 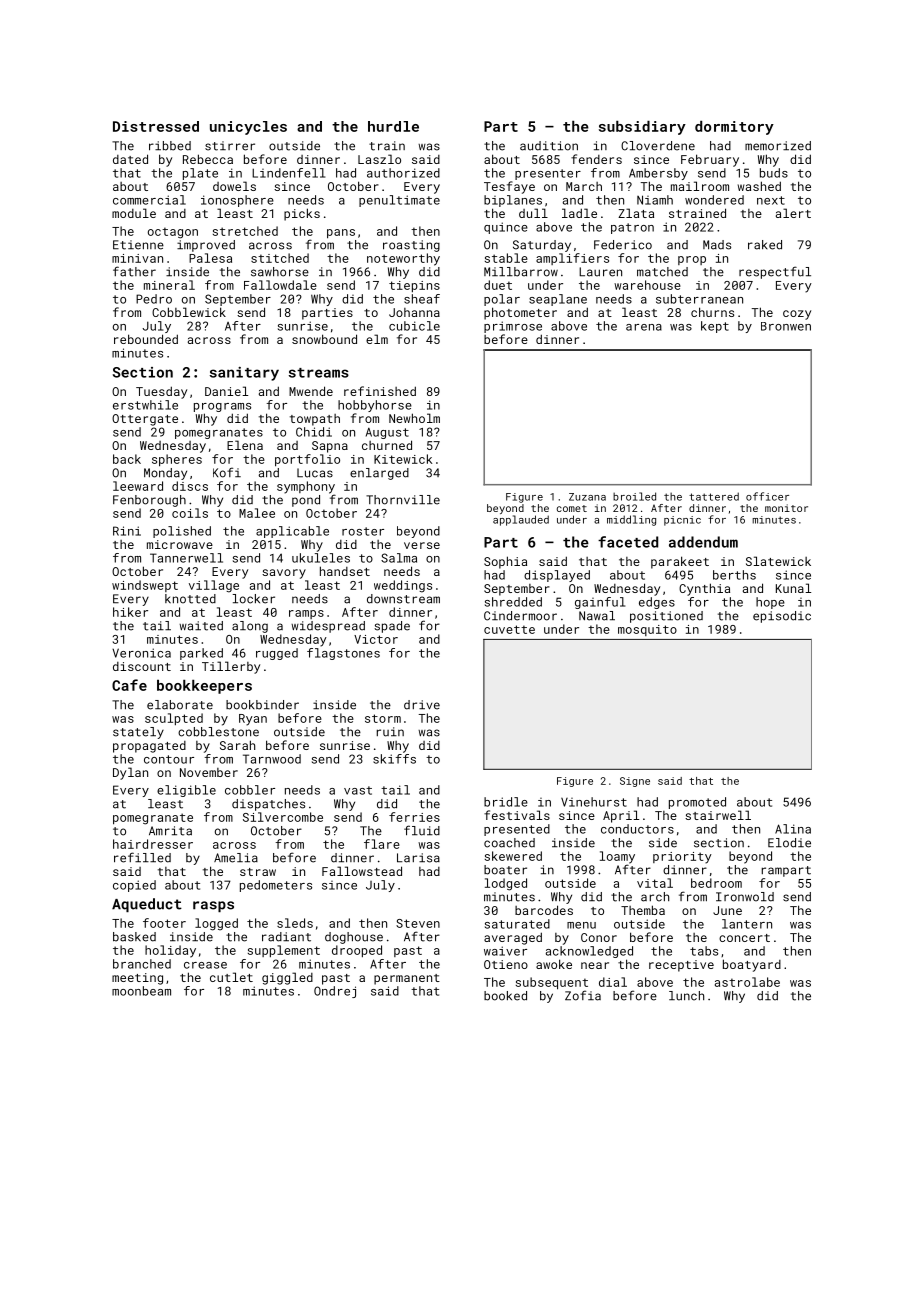 What do you see at coordinates (170, 146) in the document?
I see `ribbed` at bounding box center [170, 146].
